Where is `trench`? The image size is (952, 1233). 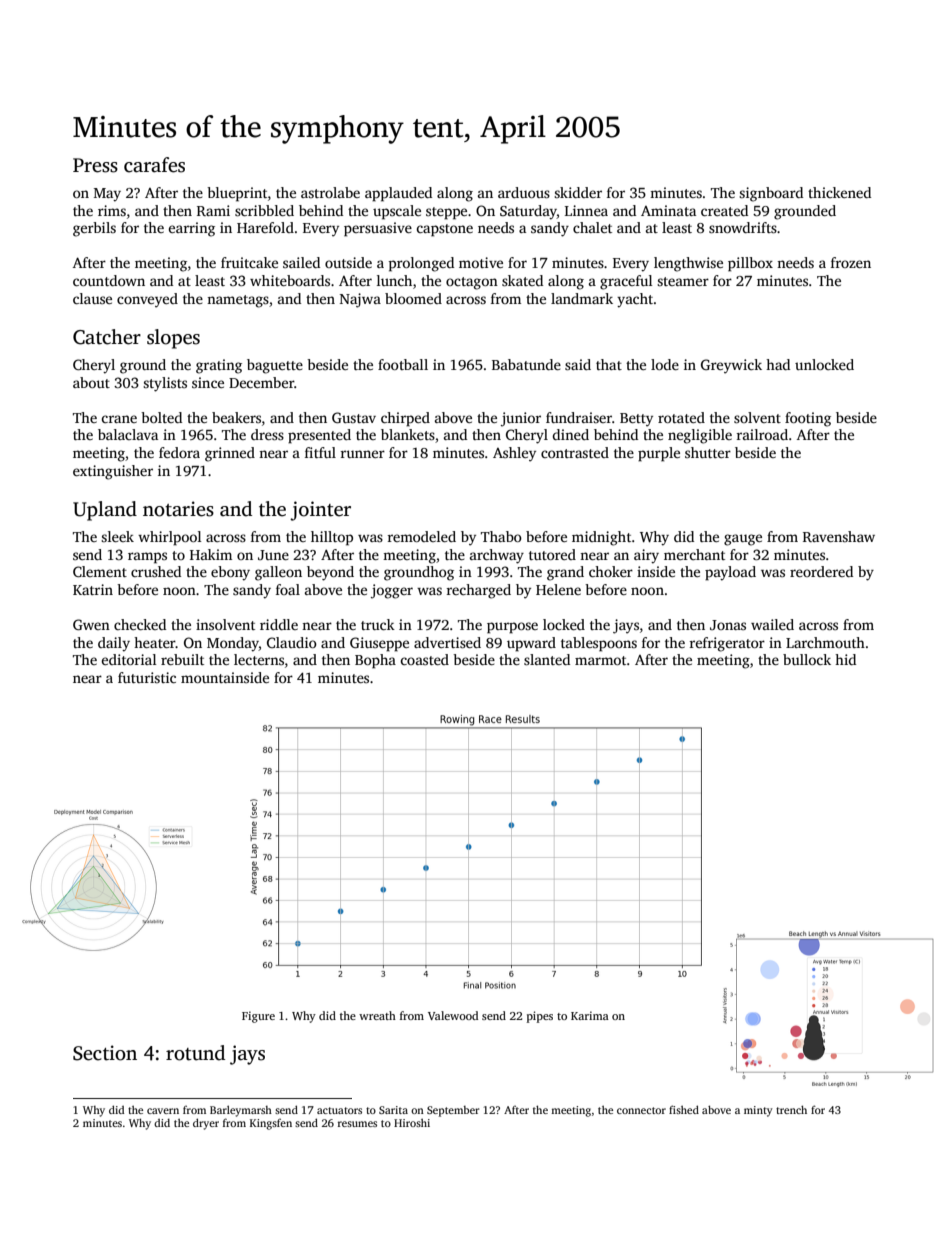
trench is located at coordinates (791, 1109).
